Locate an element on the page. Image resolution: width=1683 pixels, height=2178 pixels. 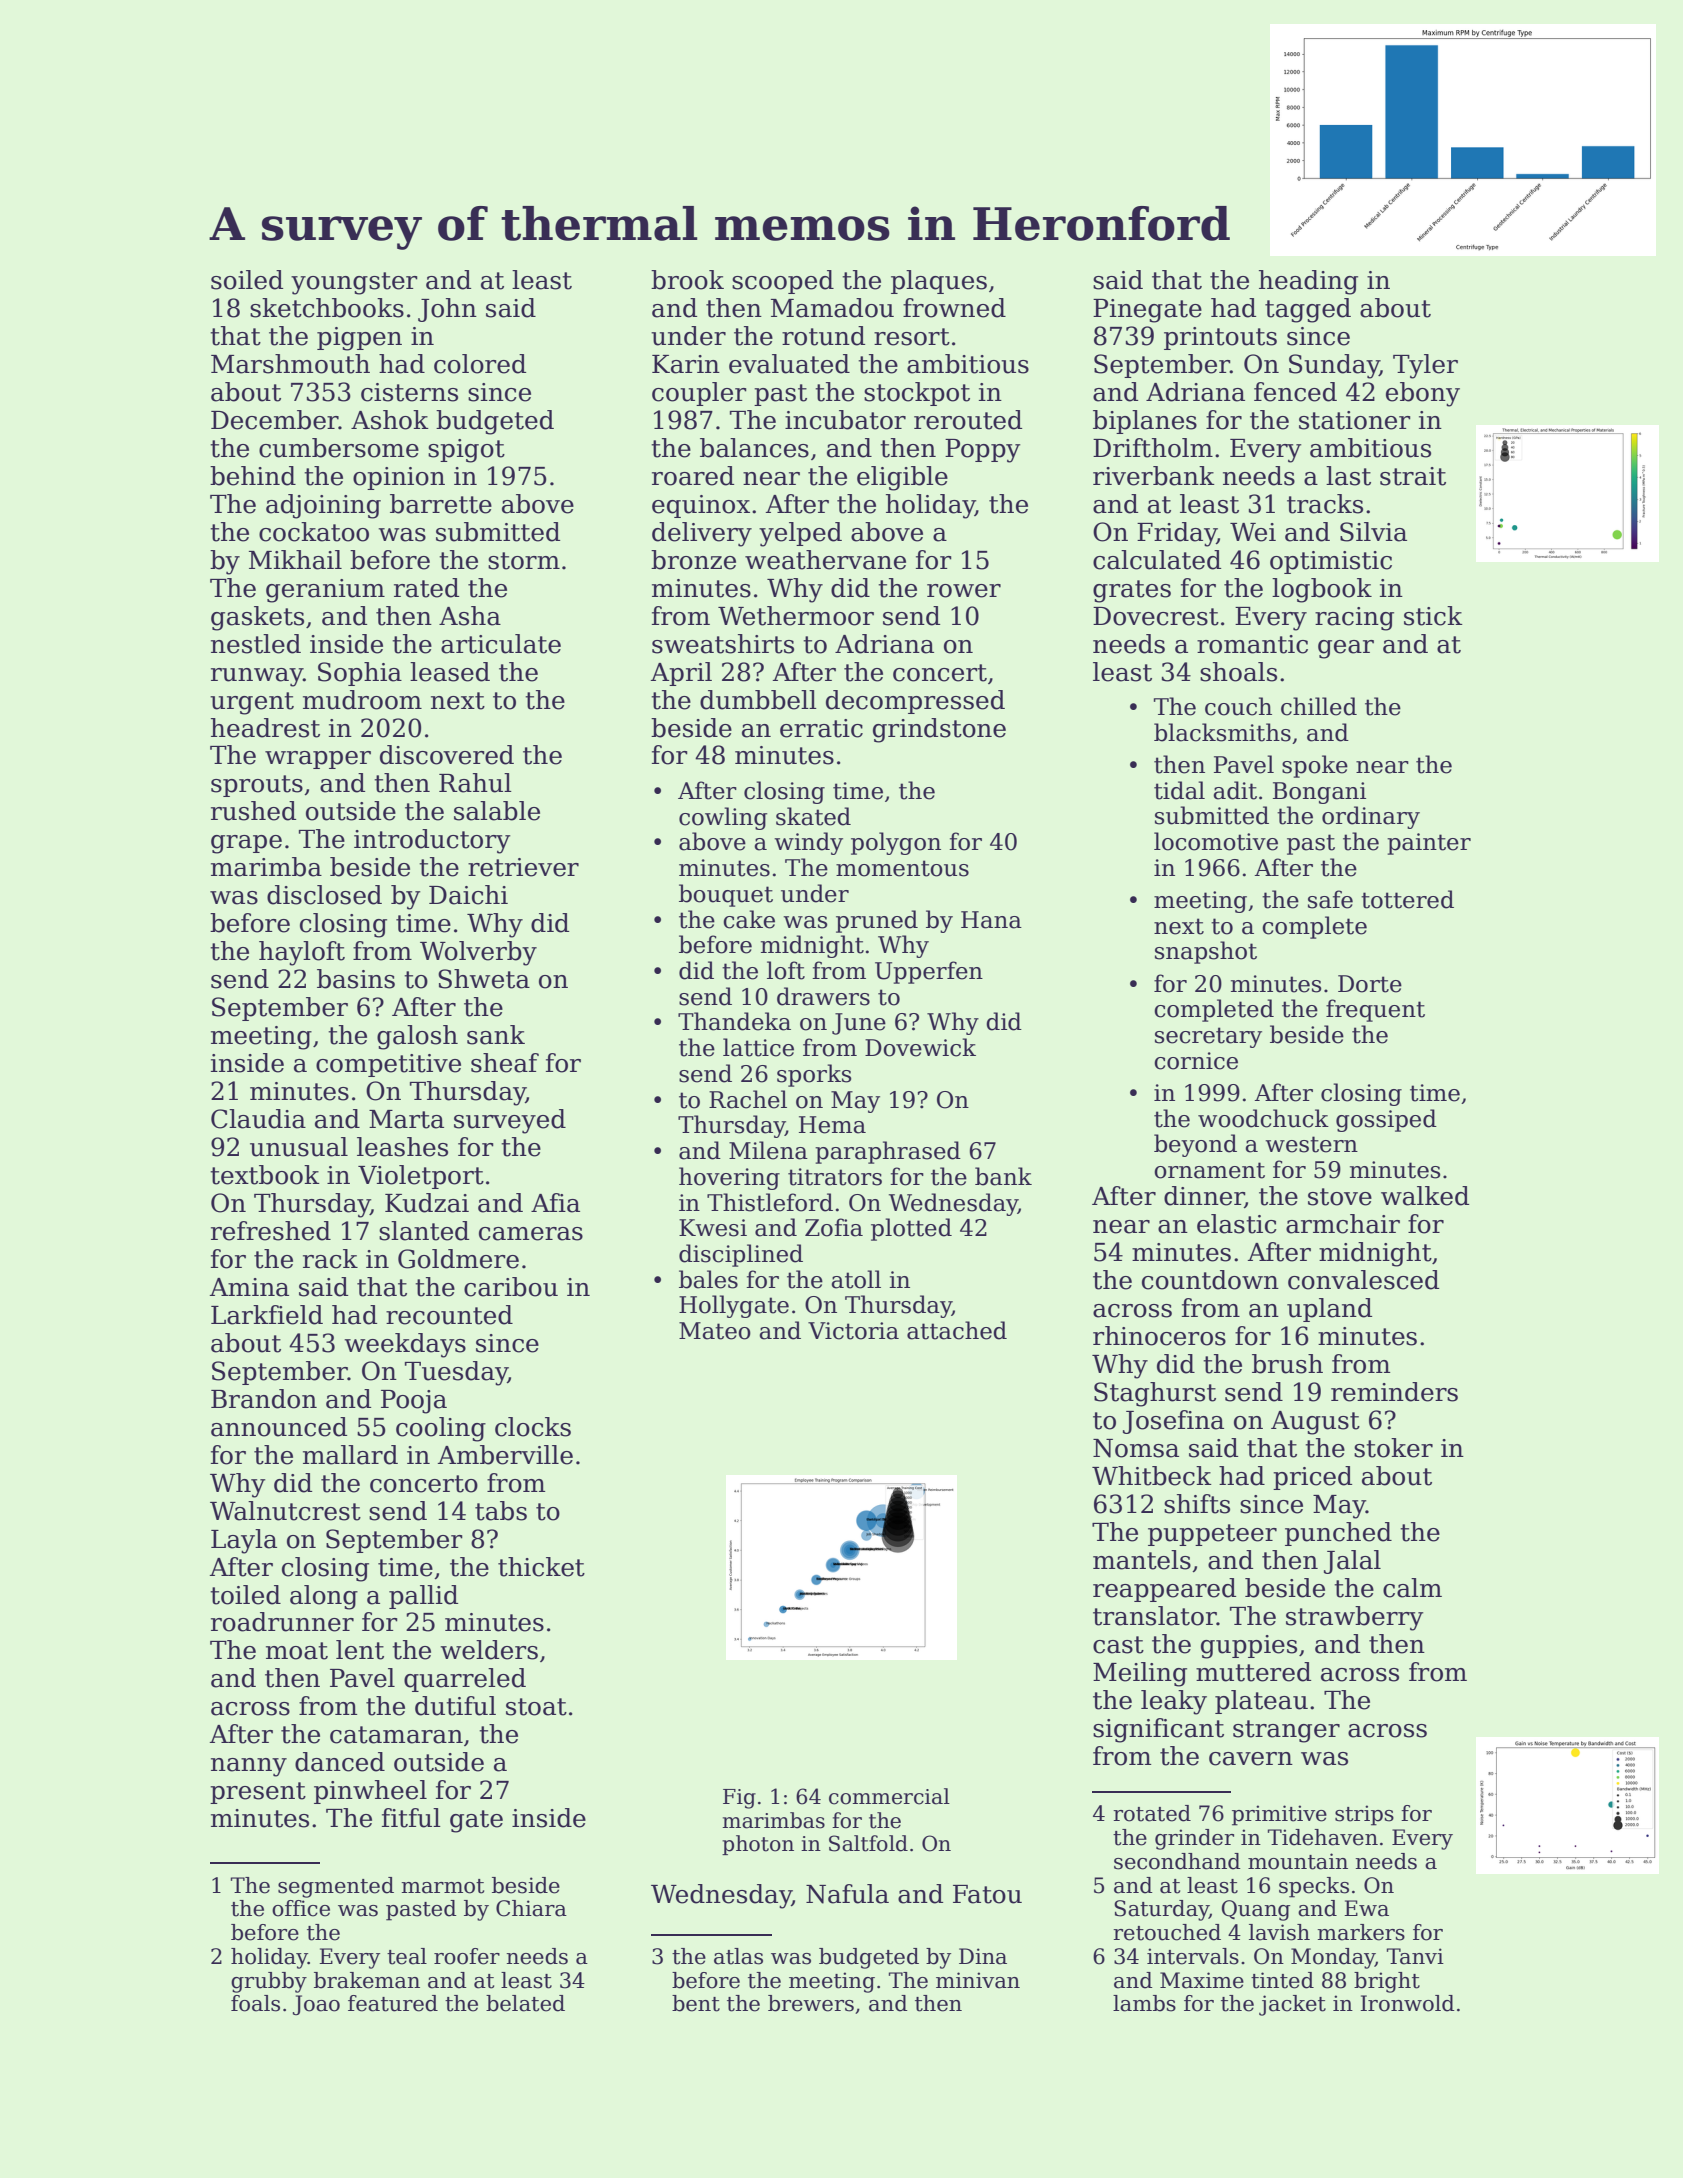
mudroom is located at coordinates (362, 700).
